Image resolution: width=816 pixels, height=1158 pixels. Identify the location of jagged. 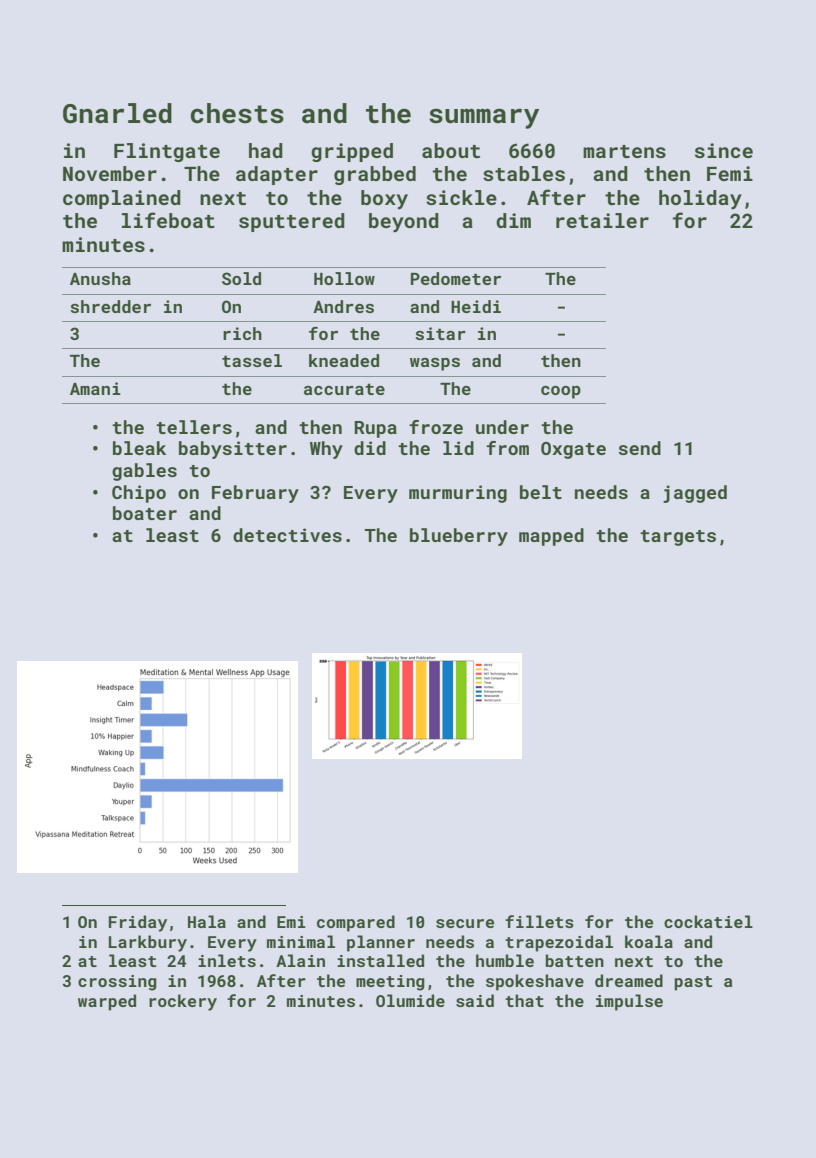
(695, 494).
